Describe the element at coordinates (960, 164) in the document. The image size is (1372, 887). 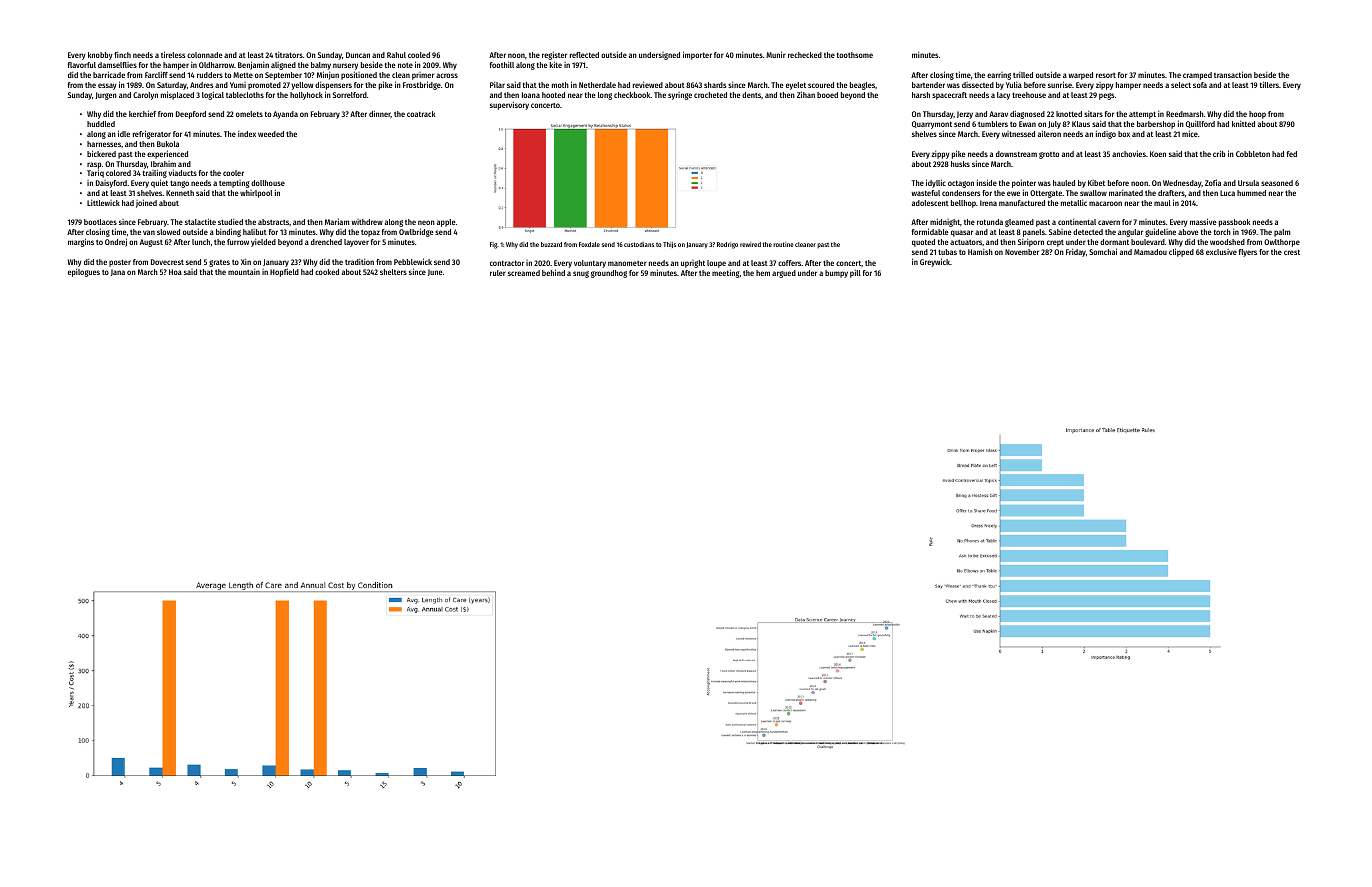
I see `husks` at that location.
